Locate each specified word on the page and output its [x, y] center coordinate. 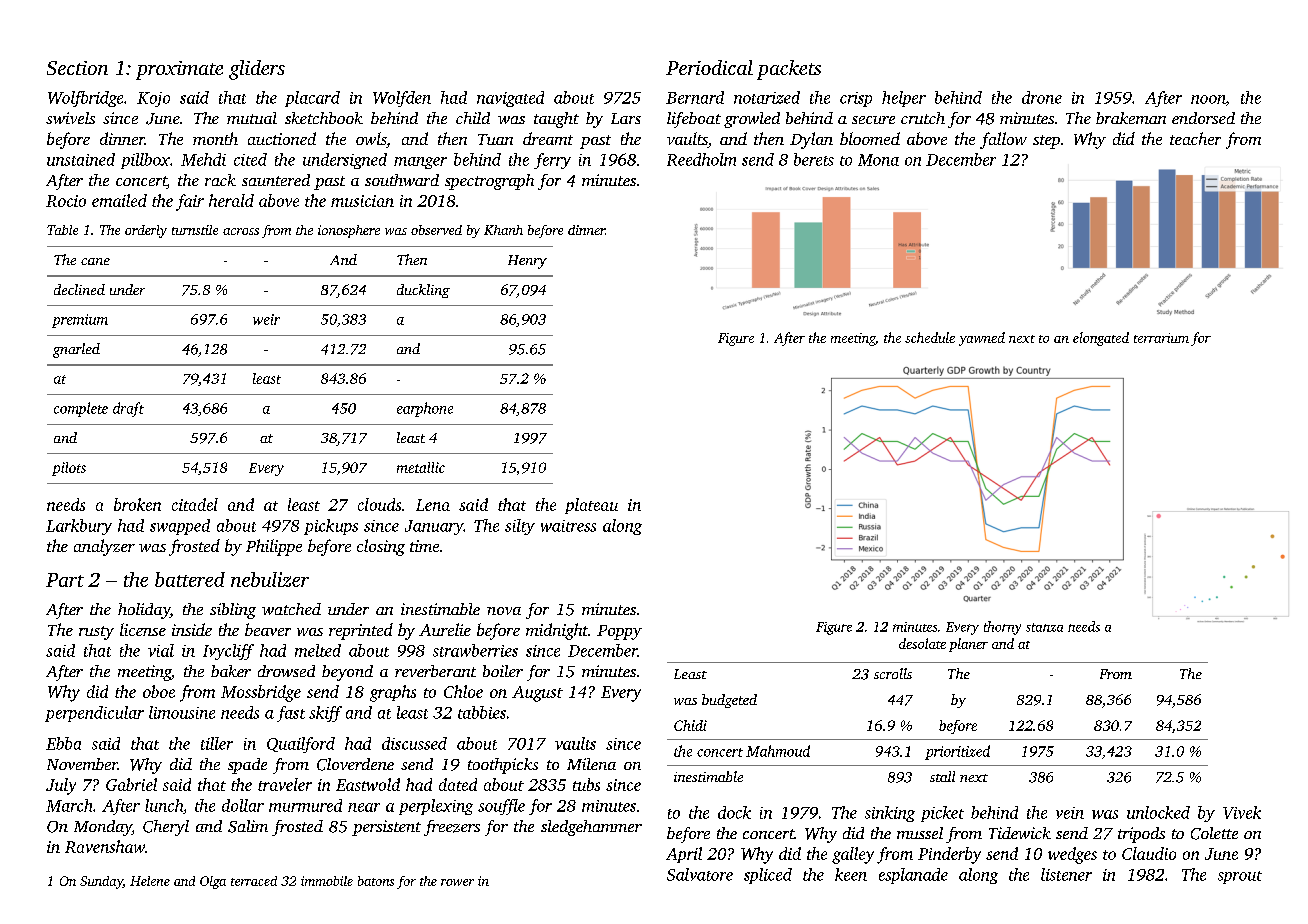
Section [77, 68]
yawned [982, 339]
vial [161, 650]
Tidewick [1020, 833]
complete [81, 409]
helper [904, 99]
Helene [150, 881]
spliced [768, 876]
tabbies [482, 712]
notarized [767, 97]
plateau [591, 506]
